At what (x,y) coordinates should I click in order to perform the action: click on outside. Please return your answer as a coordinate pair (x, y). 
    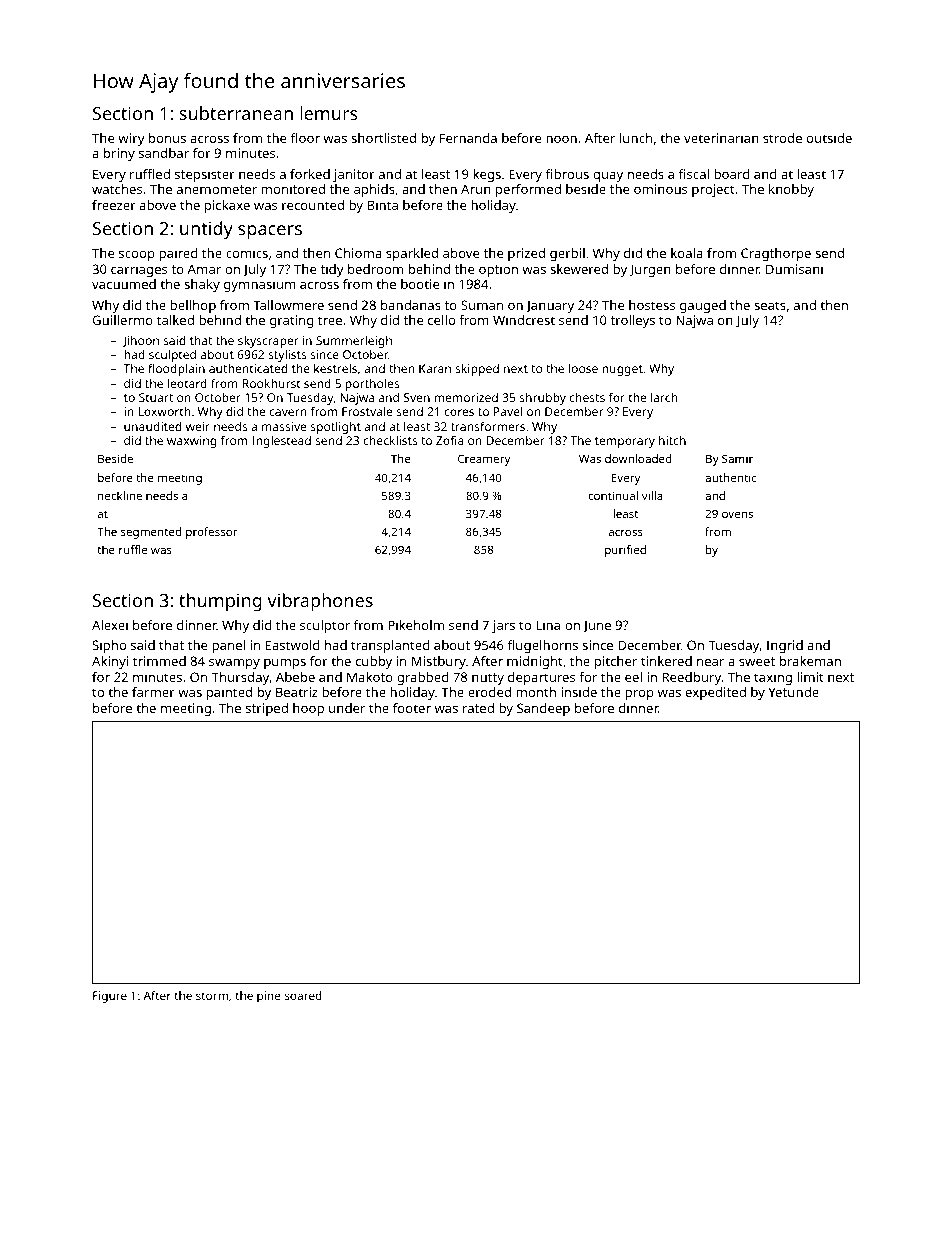
    Looking at the image, I should click on (829, 138).
